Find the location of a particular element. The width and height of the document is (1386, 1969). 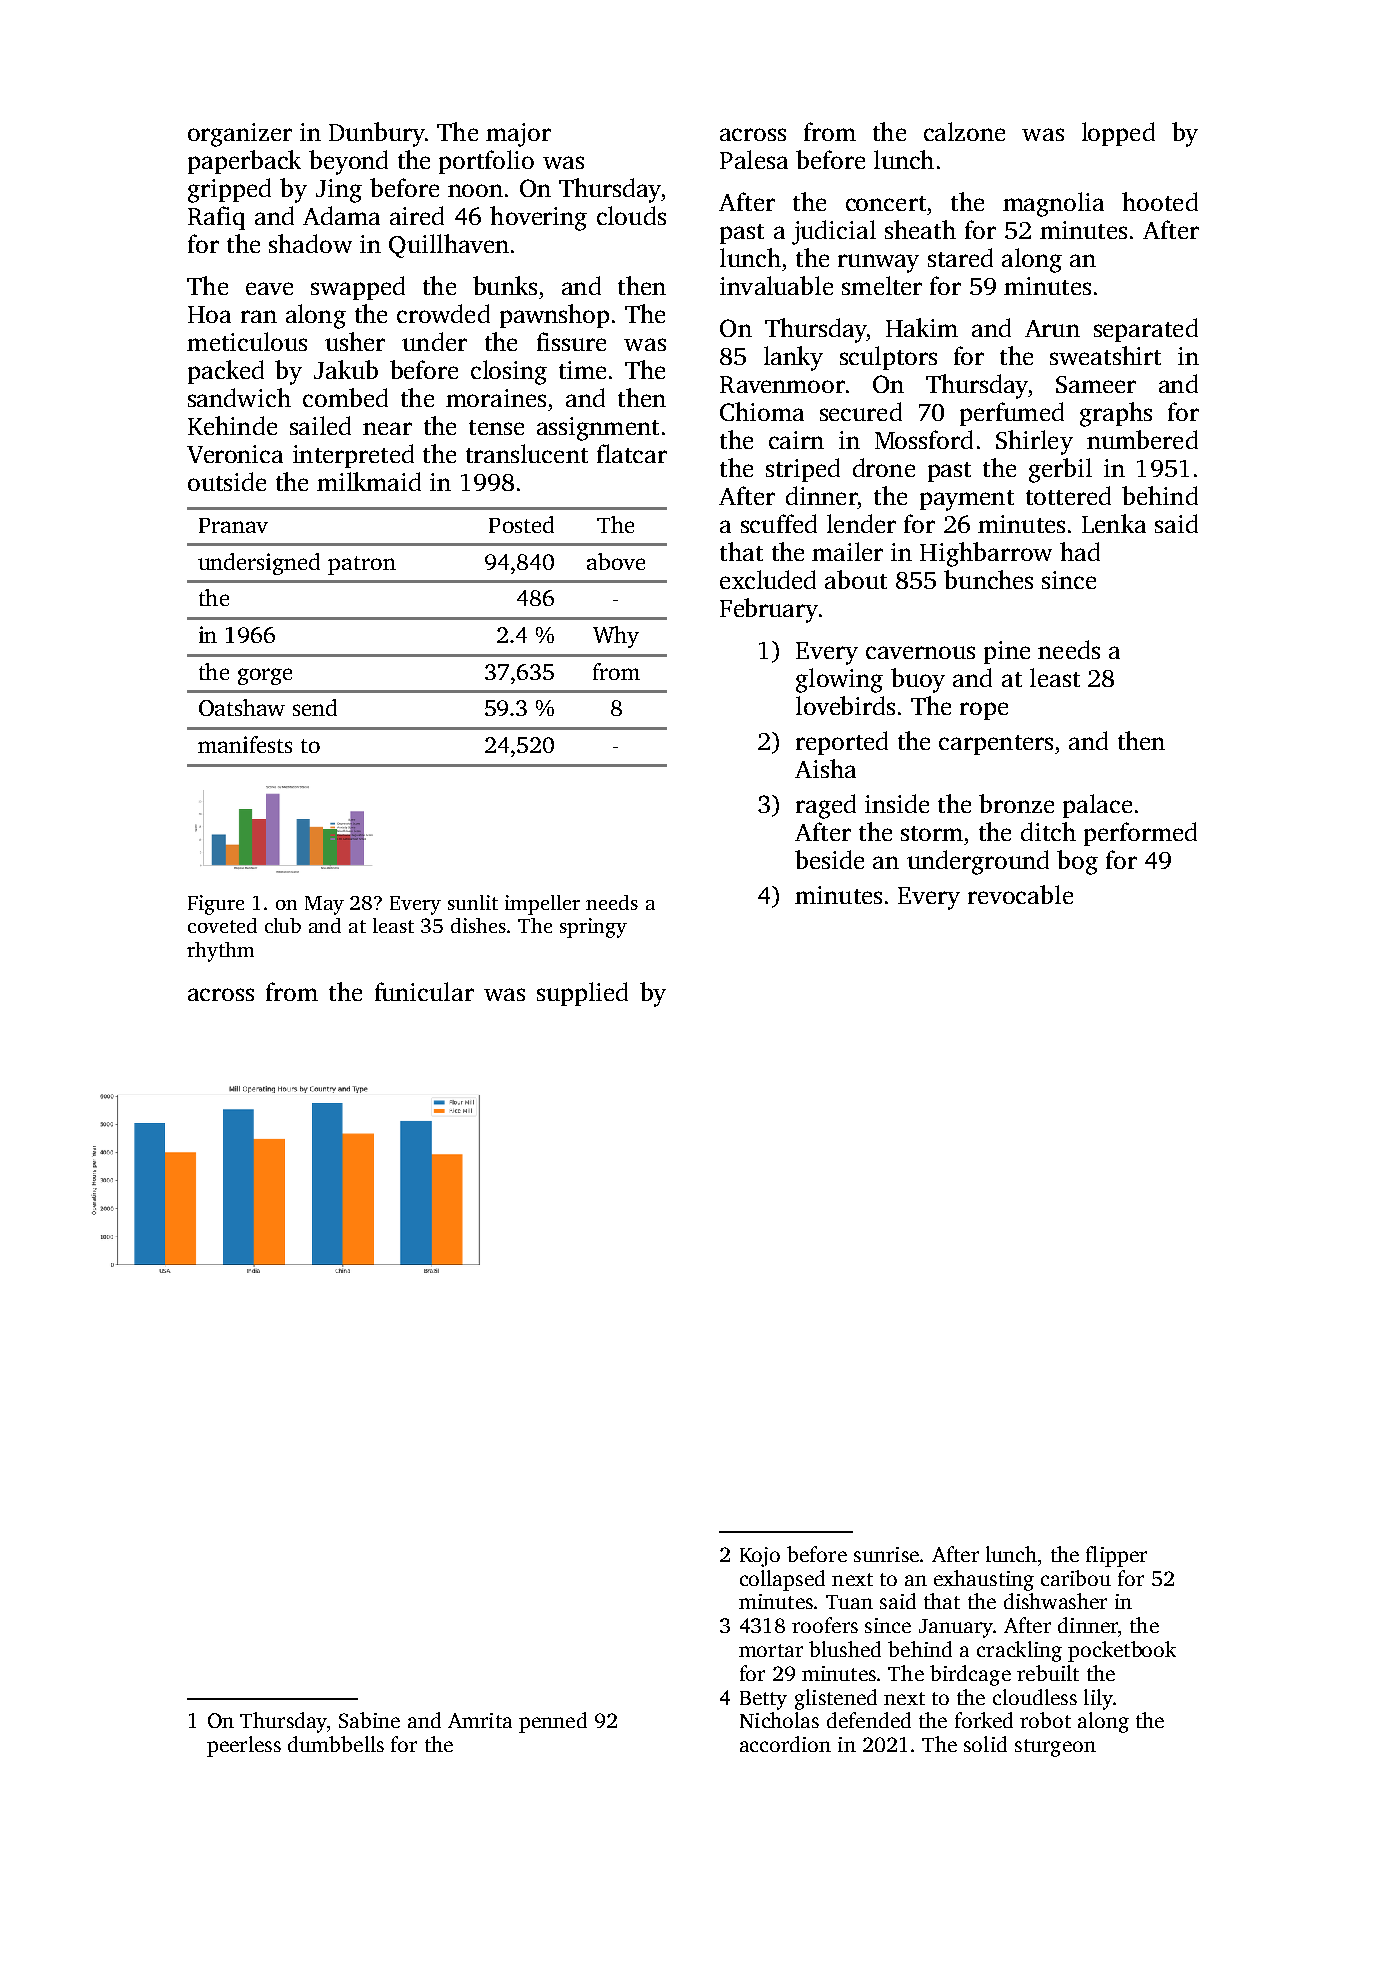

calzone is located at coordinates (964, 131).
